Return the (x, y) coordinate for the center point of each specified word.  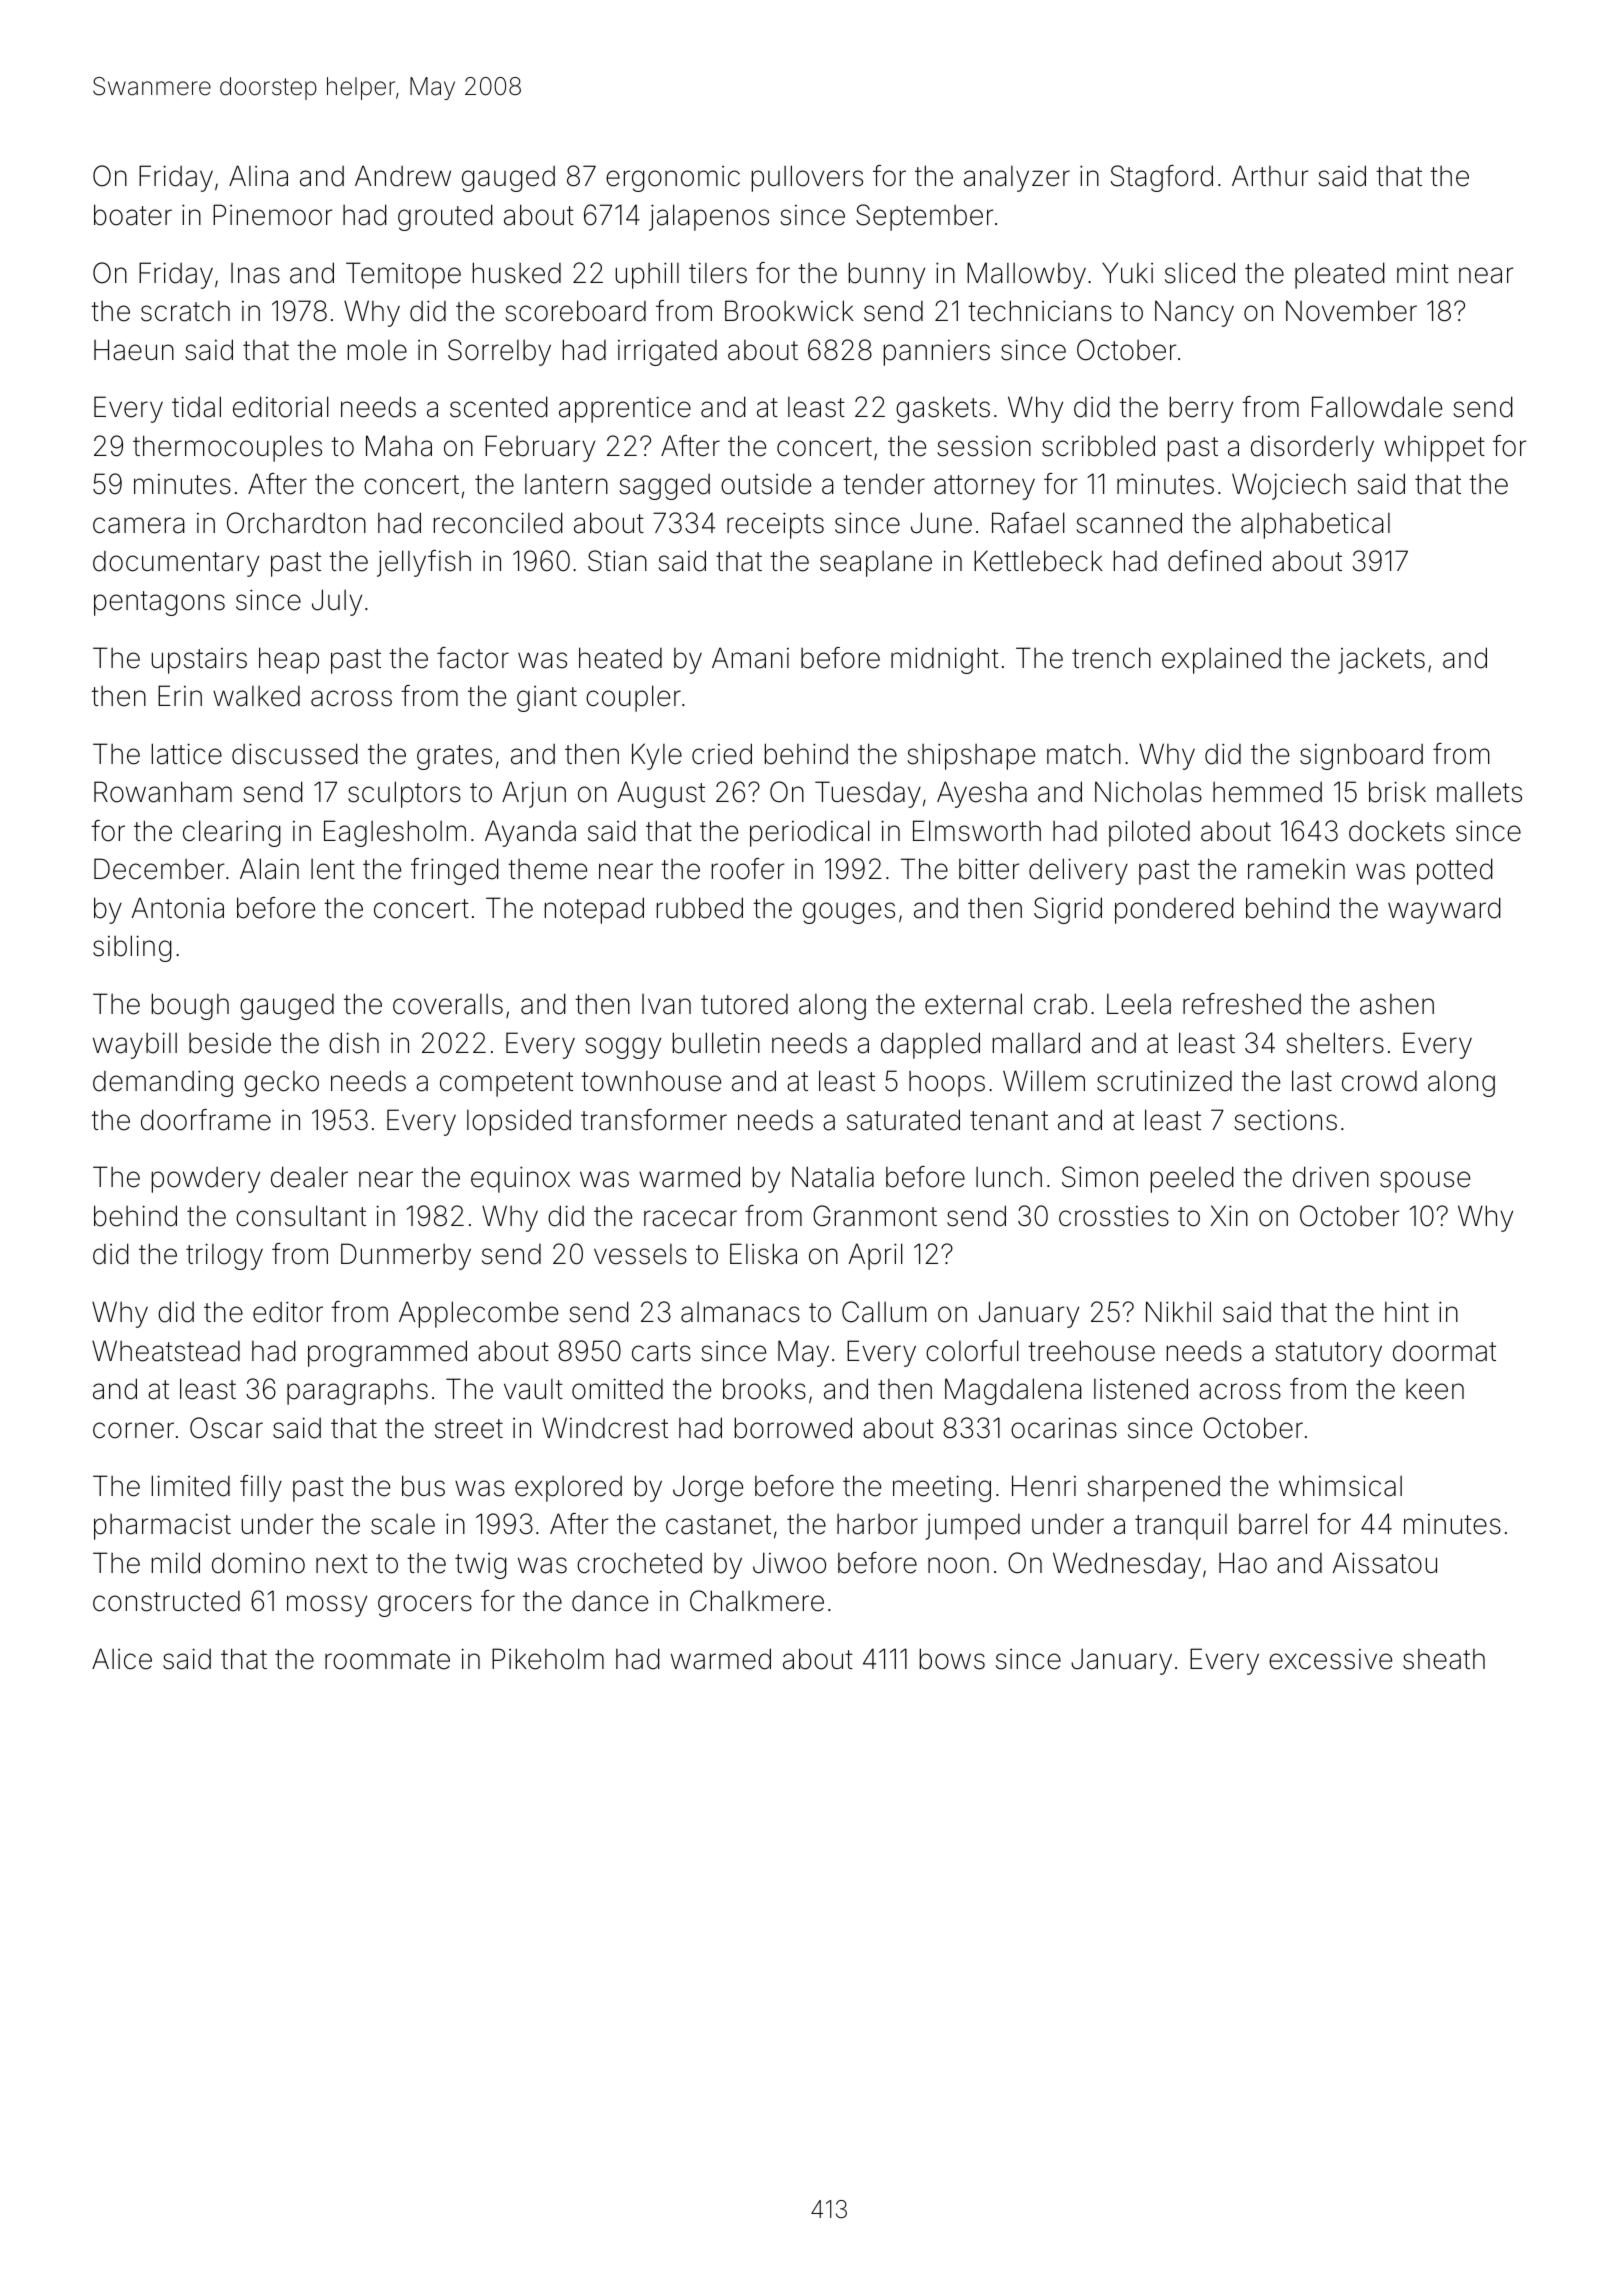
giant (547, 699)
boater (133, 215)
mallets (1479, 792)
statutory (1328, 1354)
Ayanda (530, 833)
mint (1423, 273)
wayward (1444, 910)
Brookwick (789, 311)
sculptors (404, 794)
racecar (690, 1218)
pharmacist (162, 1526)
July (337, 602)
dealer (309, 1177)
